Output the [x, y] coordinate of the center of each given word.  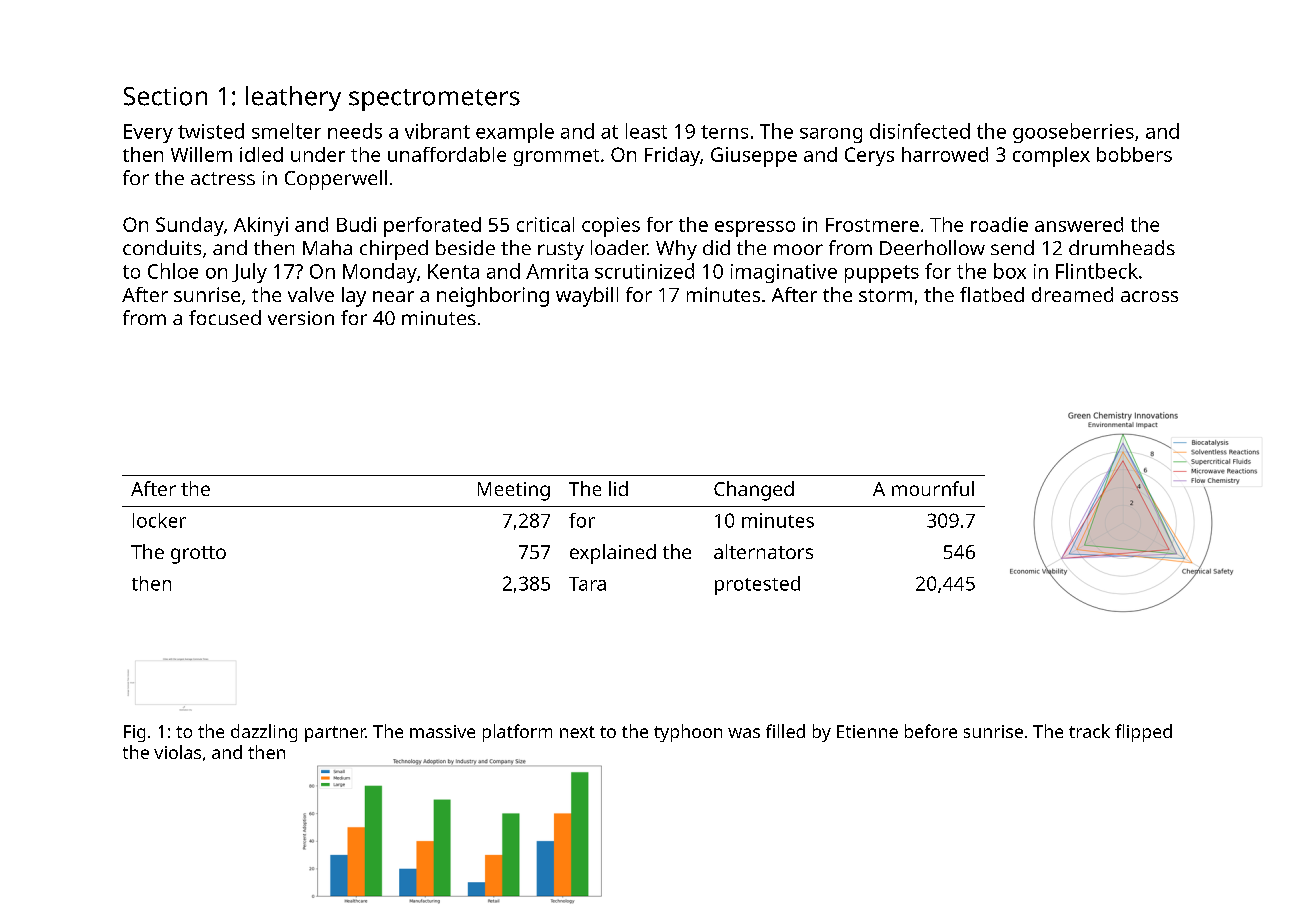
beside [465, 247]
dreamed [1072, 294]
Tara [587, 584]
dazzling [264, 733]
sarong [831, 135]
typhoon [688, 733]
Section [165, 96]
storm [885, 295]
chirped [394, 250]
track [1089, 731]
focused [225, 317]
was [744, 733]
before [931, 731]
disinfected [920, 131]
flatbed [992, 294]
